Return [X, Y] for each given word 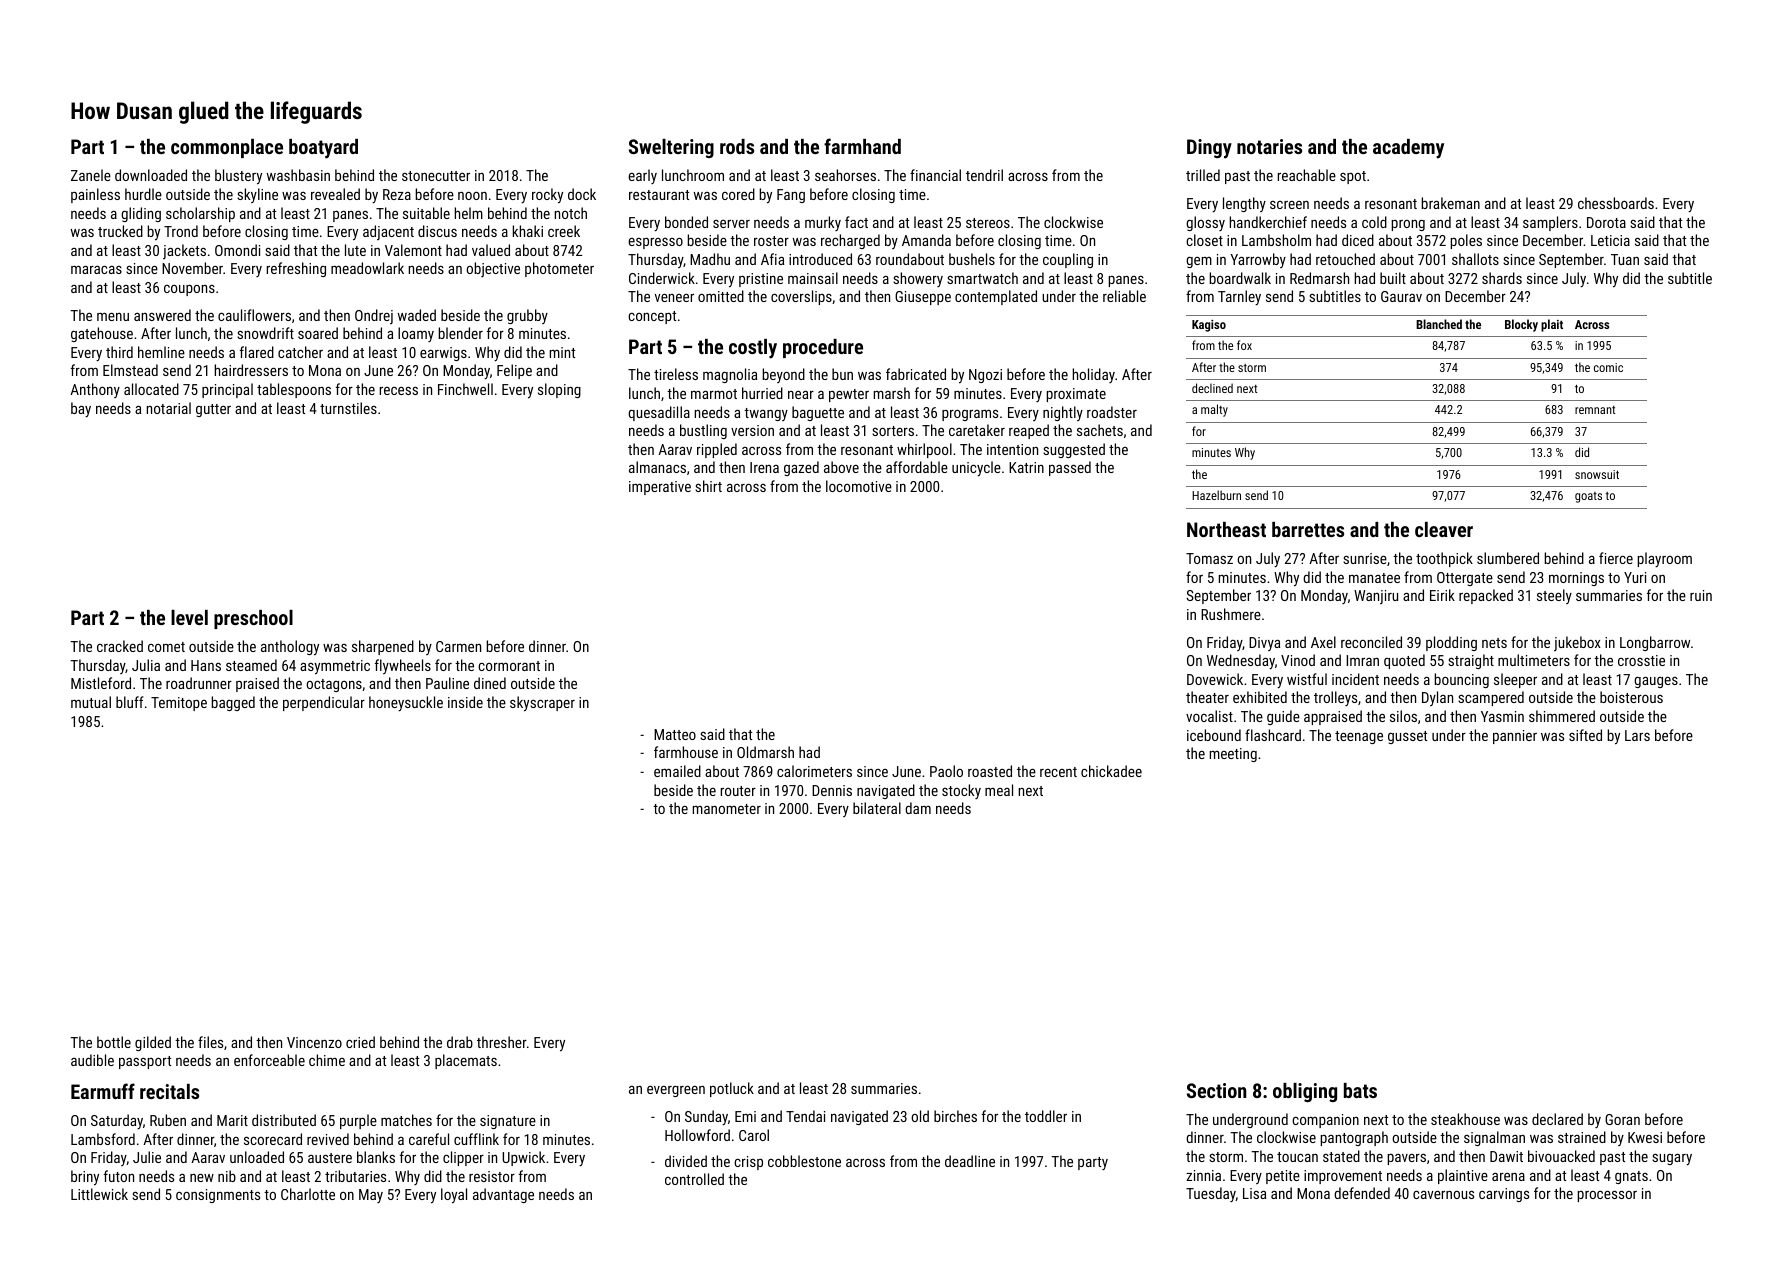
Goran [1622, 1119]
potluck [732, 1089]
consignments [218, 1196]
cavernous [1443, 1194]
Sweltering [671, 148]
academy [1408, 149]
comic [1608, 367]
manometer [727, 809]
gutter [213, 410]
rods [737, 146]
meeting [1233, 755]
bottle [114, 1042]
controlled [694, 1179]
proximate [1076, 395]
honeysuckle [406, 703]
